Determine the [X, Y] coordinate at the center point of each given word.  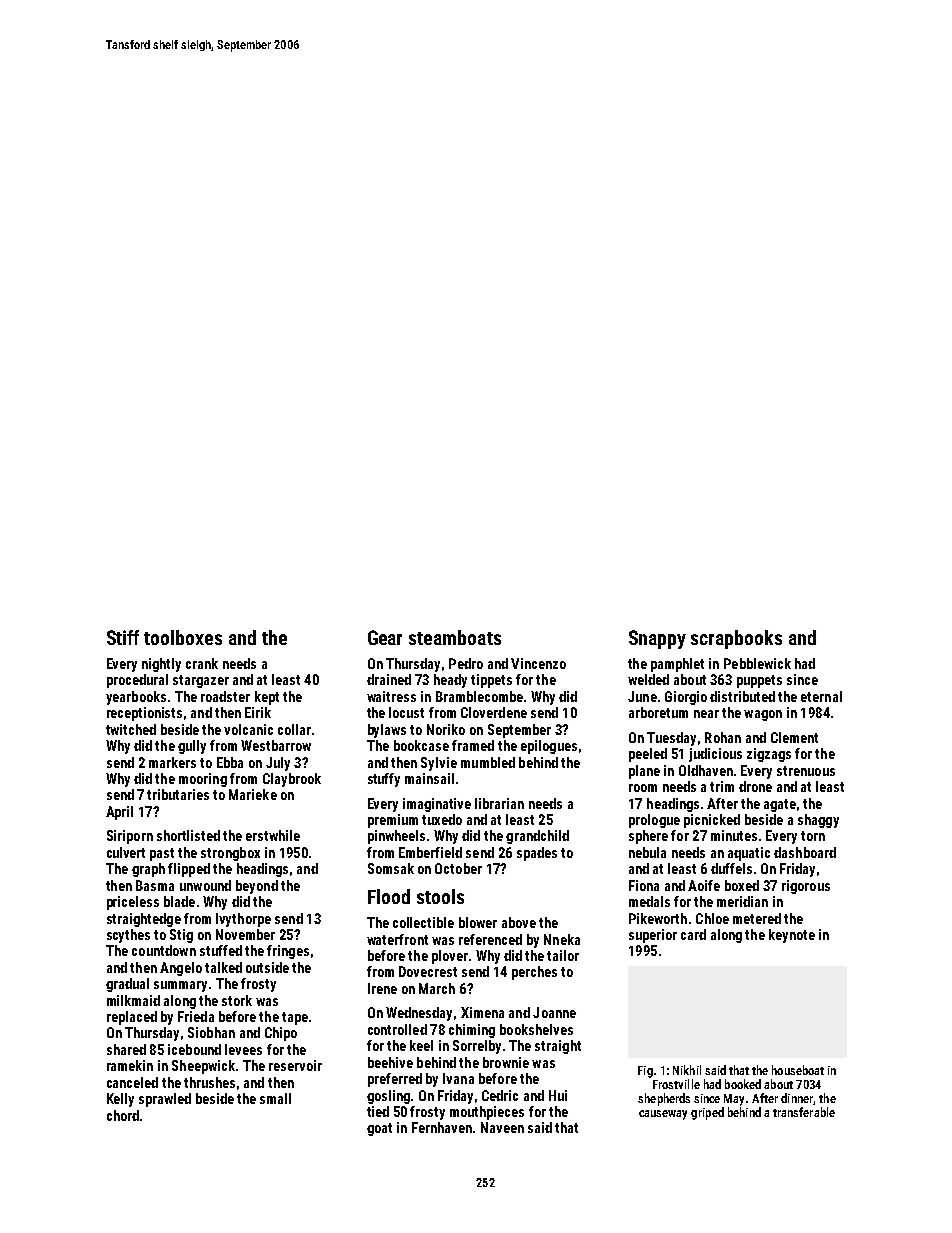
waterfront [397, 939]
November [245, 934]
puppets [759, 681]
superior [653, 936]
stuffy [384, 780]
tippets [491, 681]
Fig [645, 1072]
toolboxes [183, 637]
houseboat [798, 1070]
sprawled [165, 1100]
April [119, 813]
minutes [734, 835]
